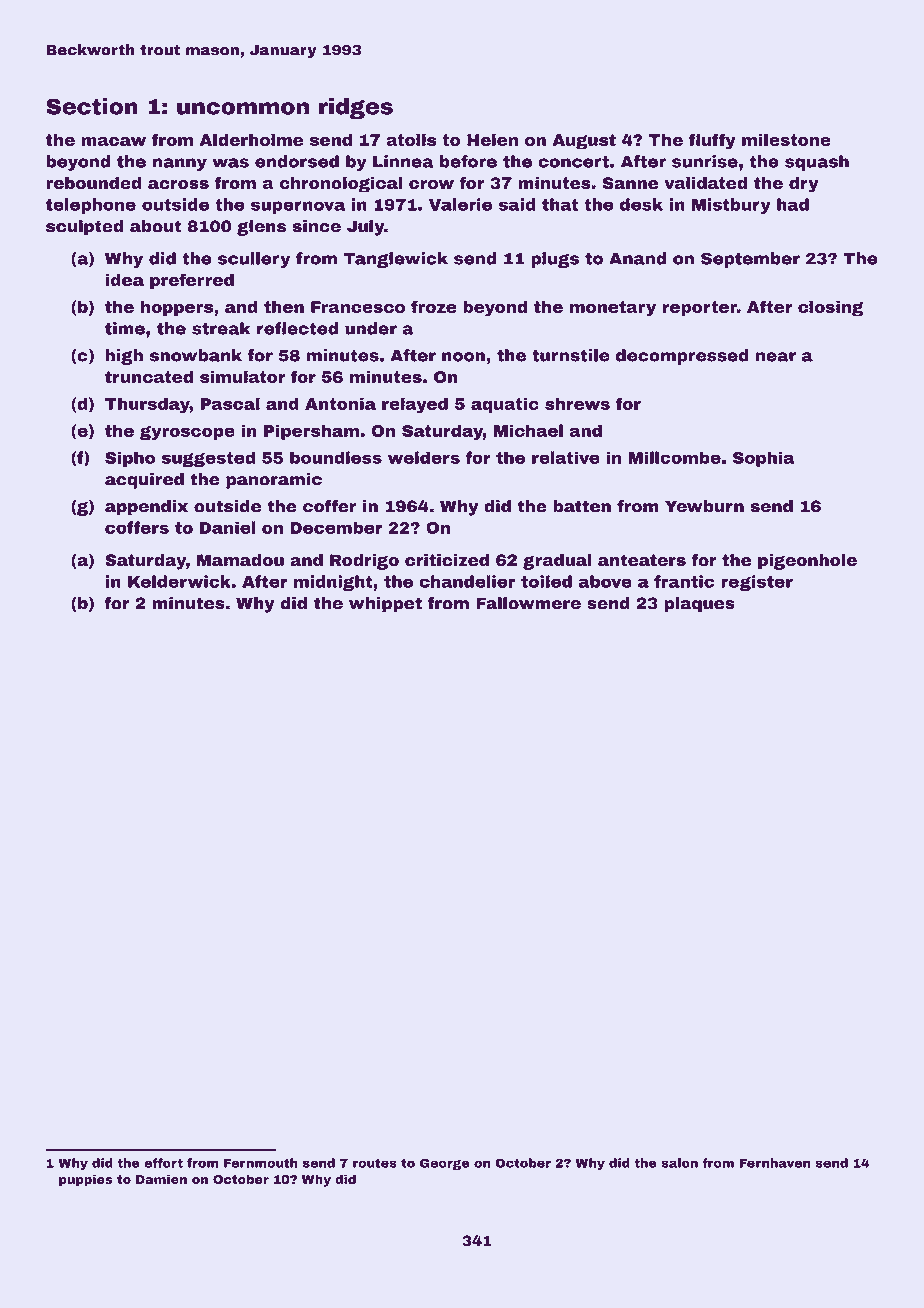 The width and height of the screenshot is (924, 1308). Describe the element at coordinates (807, 561) in the screenshot. I see `pigeonhole` at that location.
